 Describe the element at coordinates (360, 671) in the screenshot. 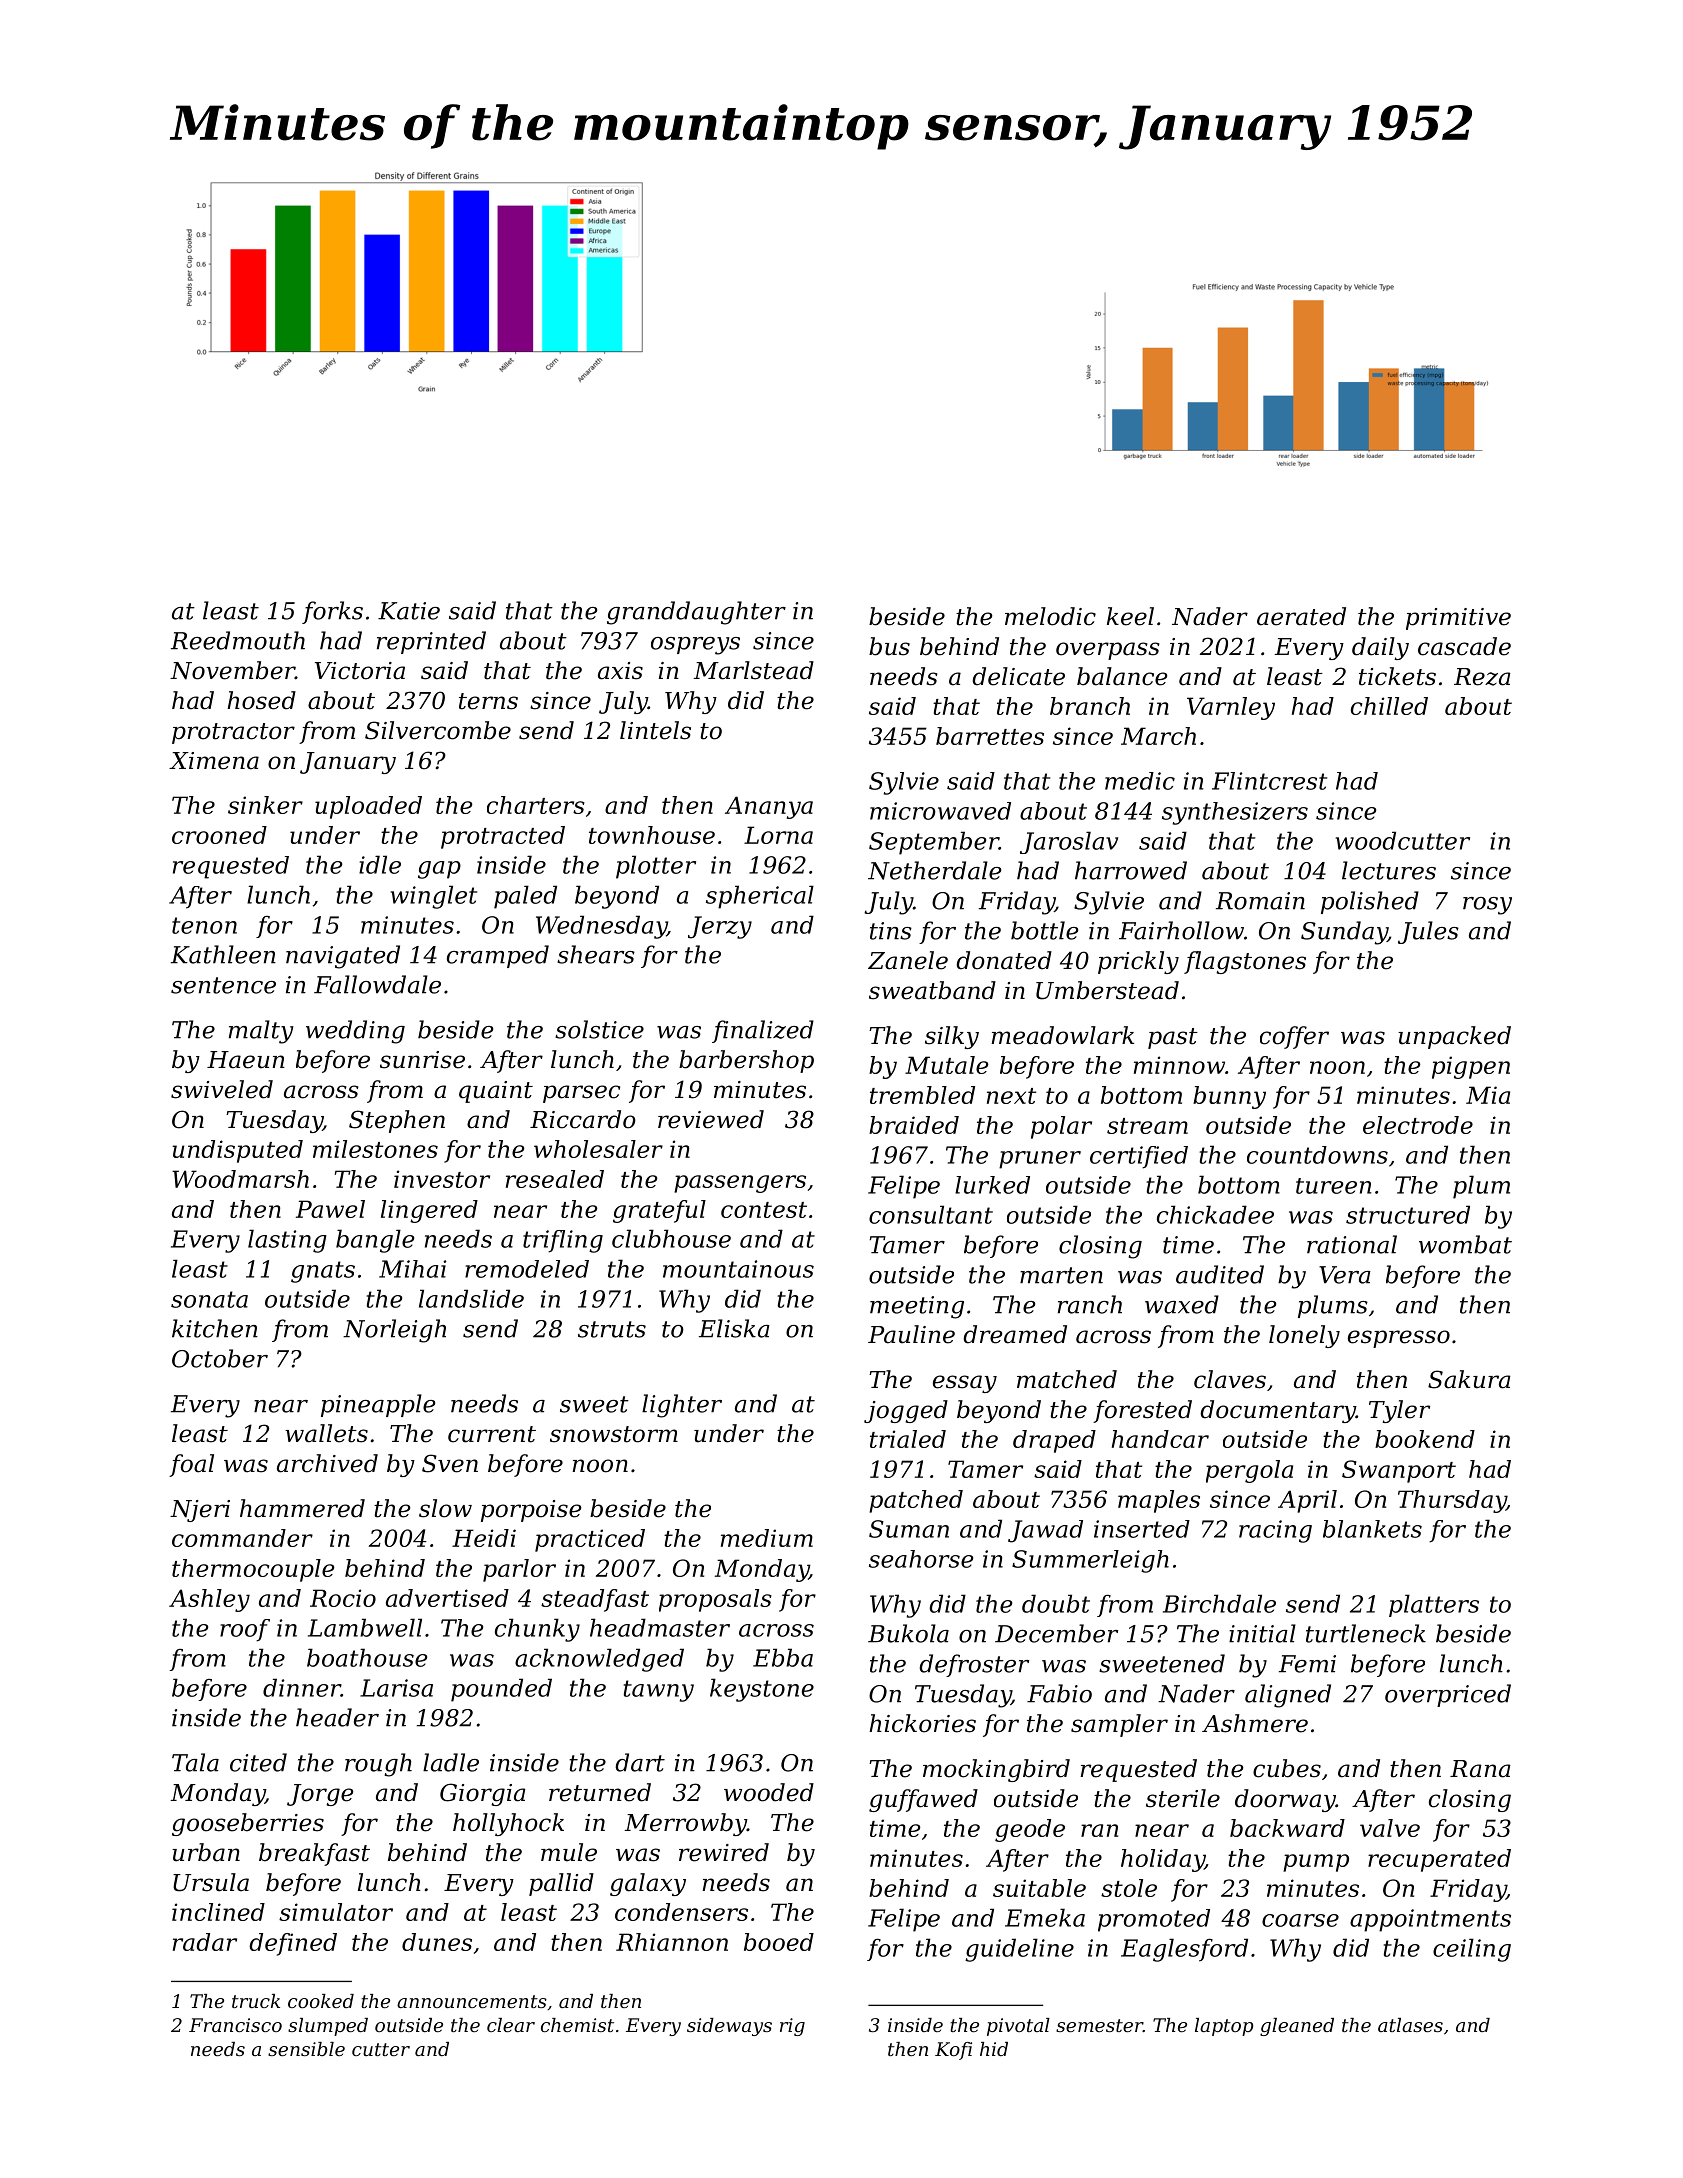

I see `Victoria` at that location.
